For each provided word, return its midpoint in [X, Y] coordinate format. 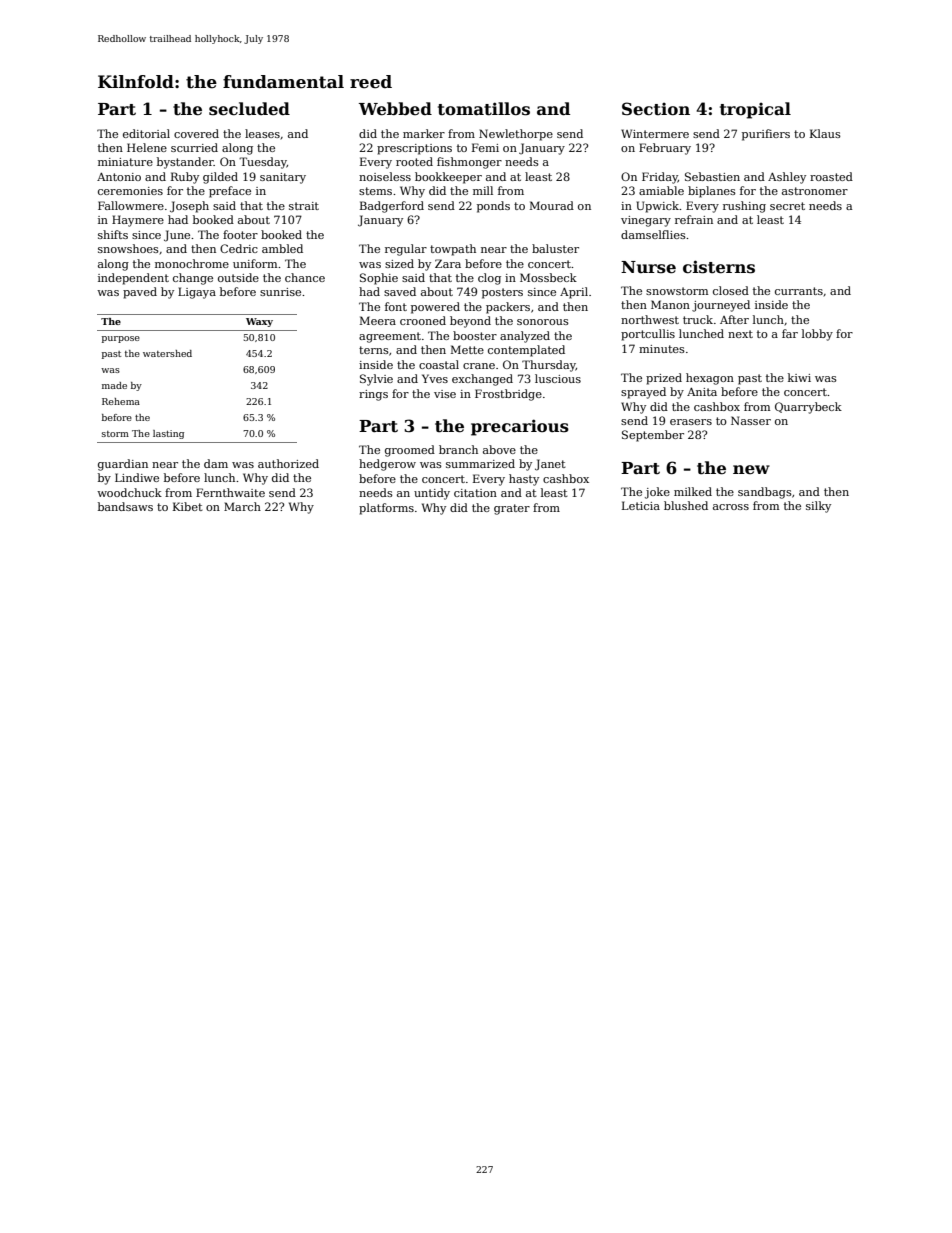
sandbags [765, 493]
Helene [147, 147]
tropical [755, 110]
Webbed [395, 109]
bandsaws [125, 506]
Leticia [641, 505]
